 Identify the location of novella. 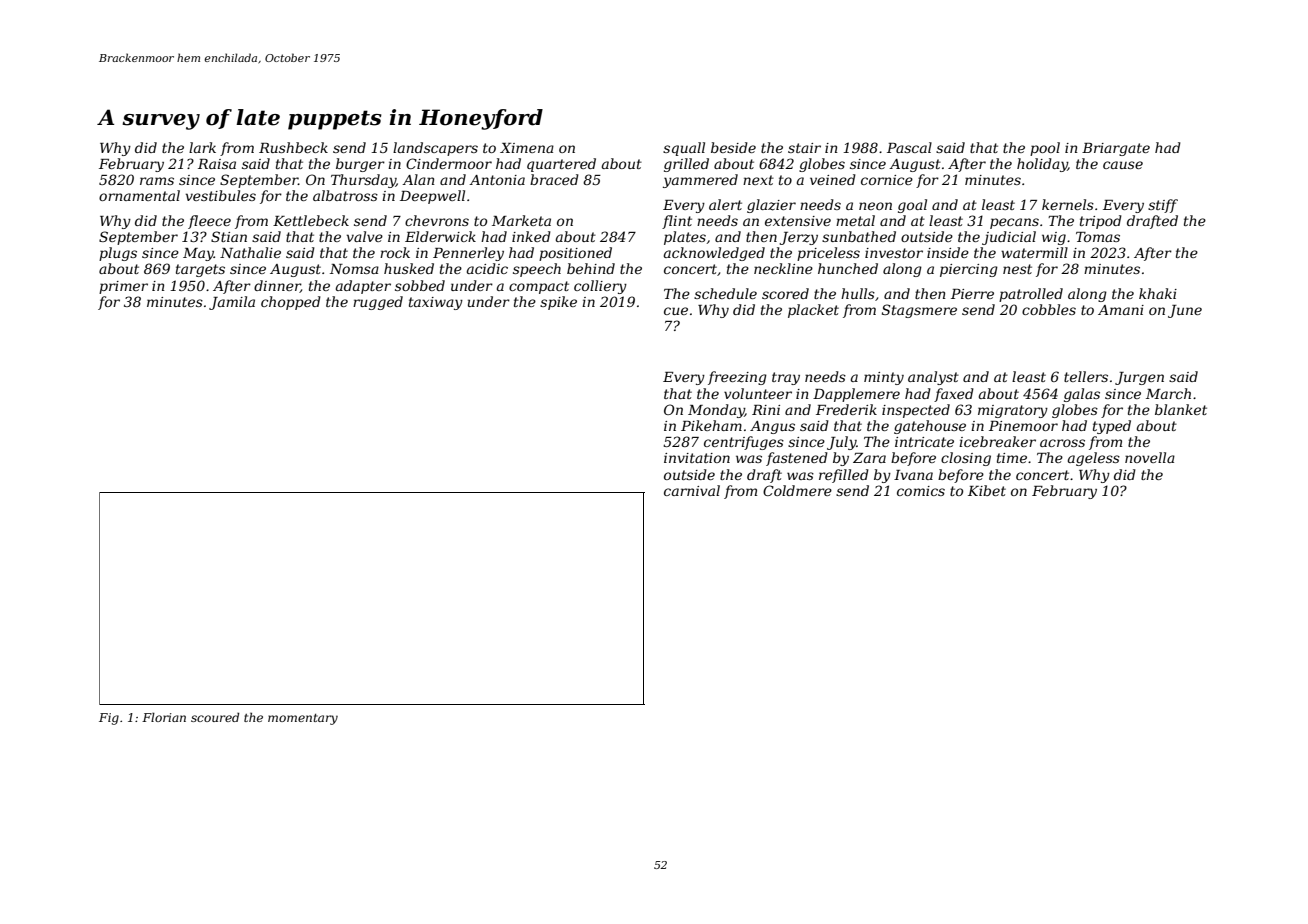
(1150, 457).
